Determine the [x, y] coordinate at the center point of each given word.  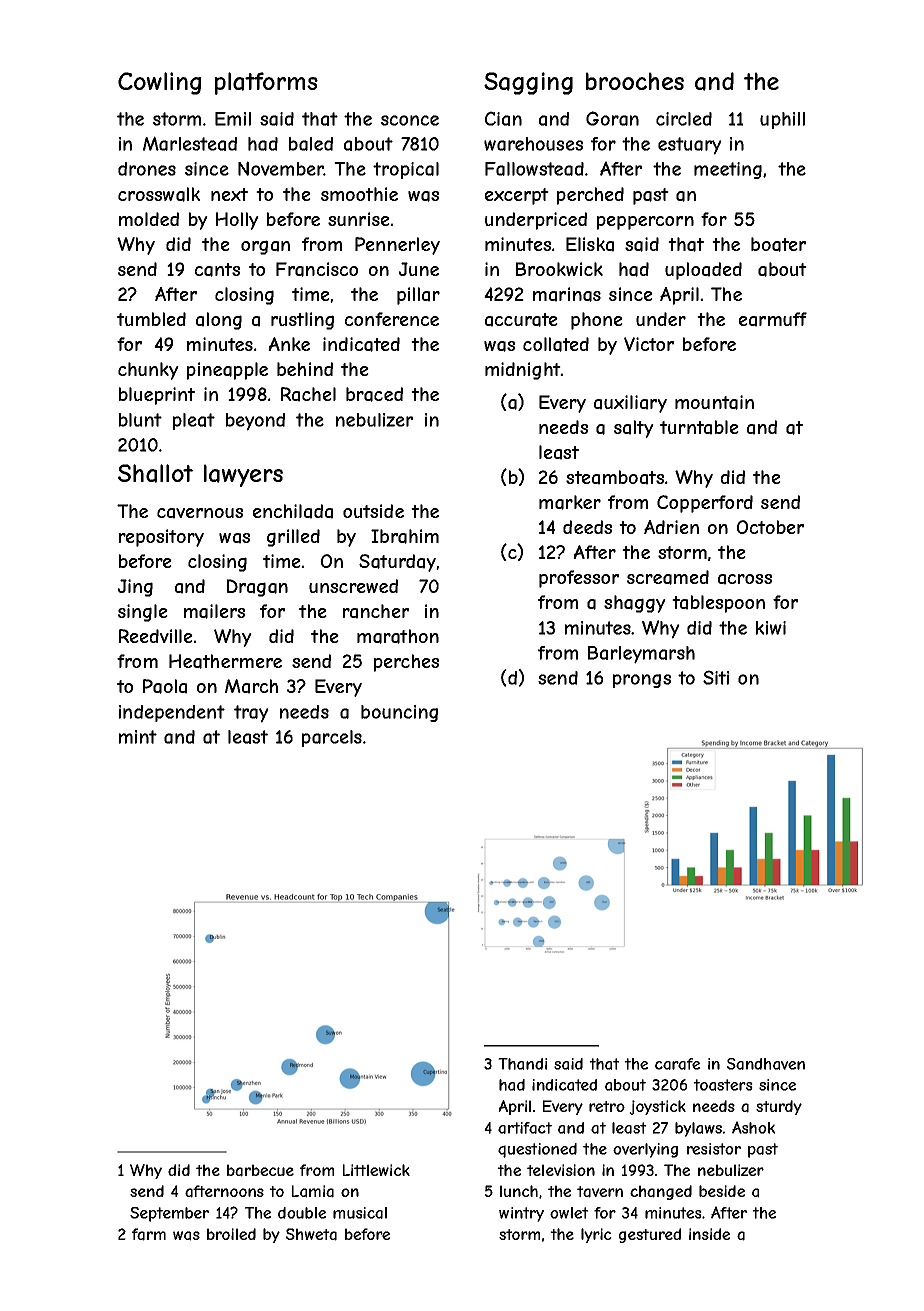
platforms [266, 83]
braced [374, 394]
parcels [332, 738]
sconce [410, 120]
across [745, 579]
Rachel [308, 394]
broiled [231, 1234]
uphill [782, 120]
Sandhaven [766, 1064]
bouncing [399, 713]
